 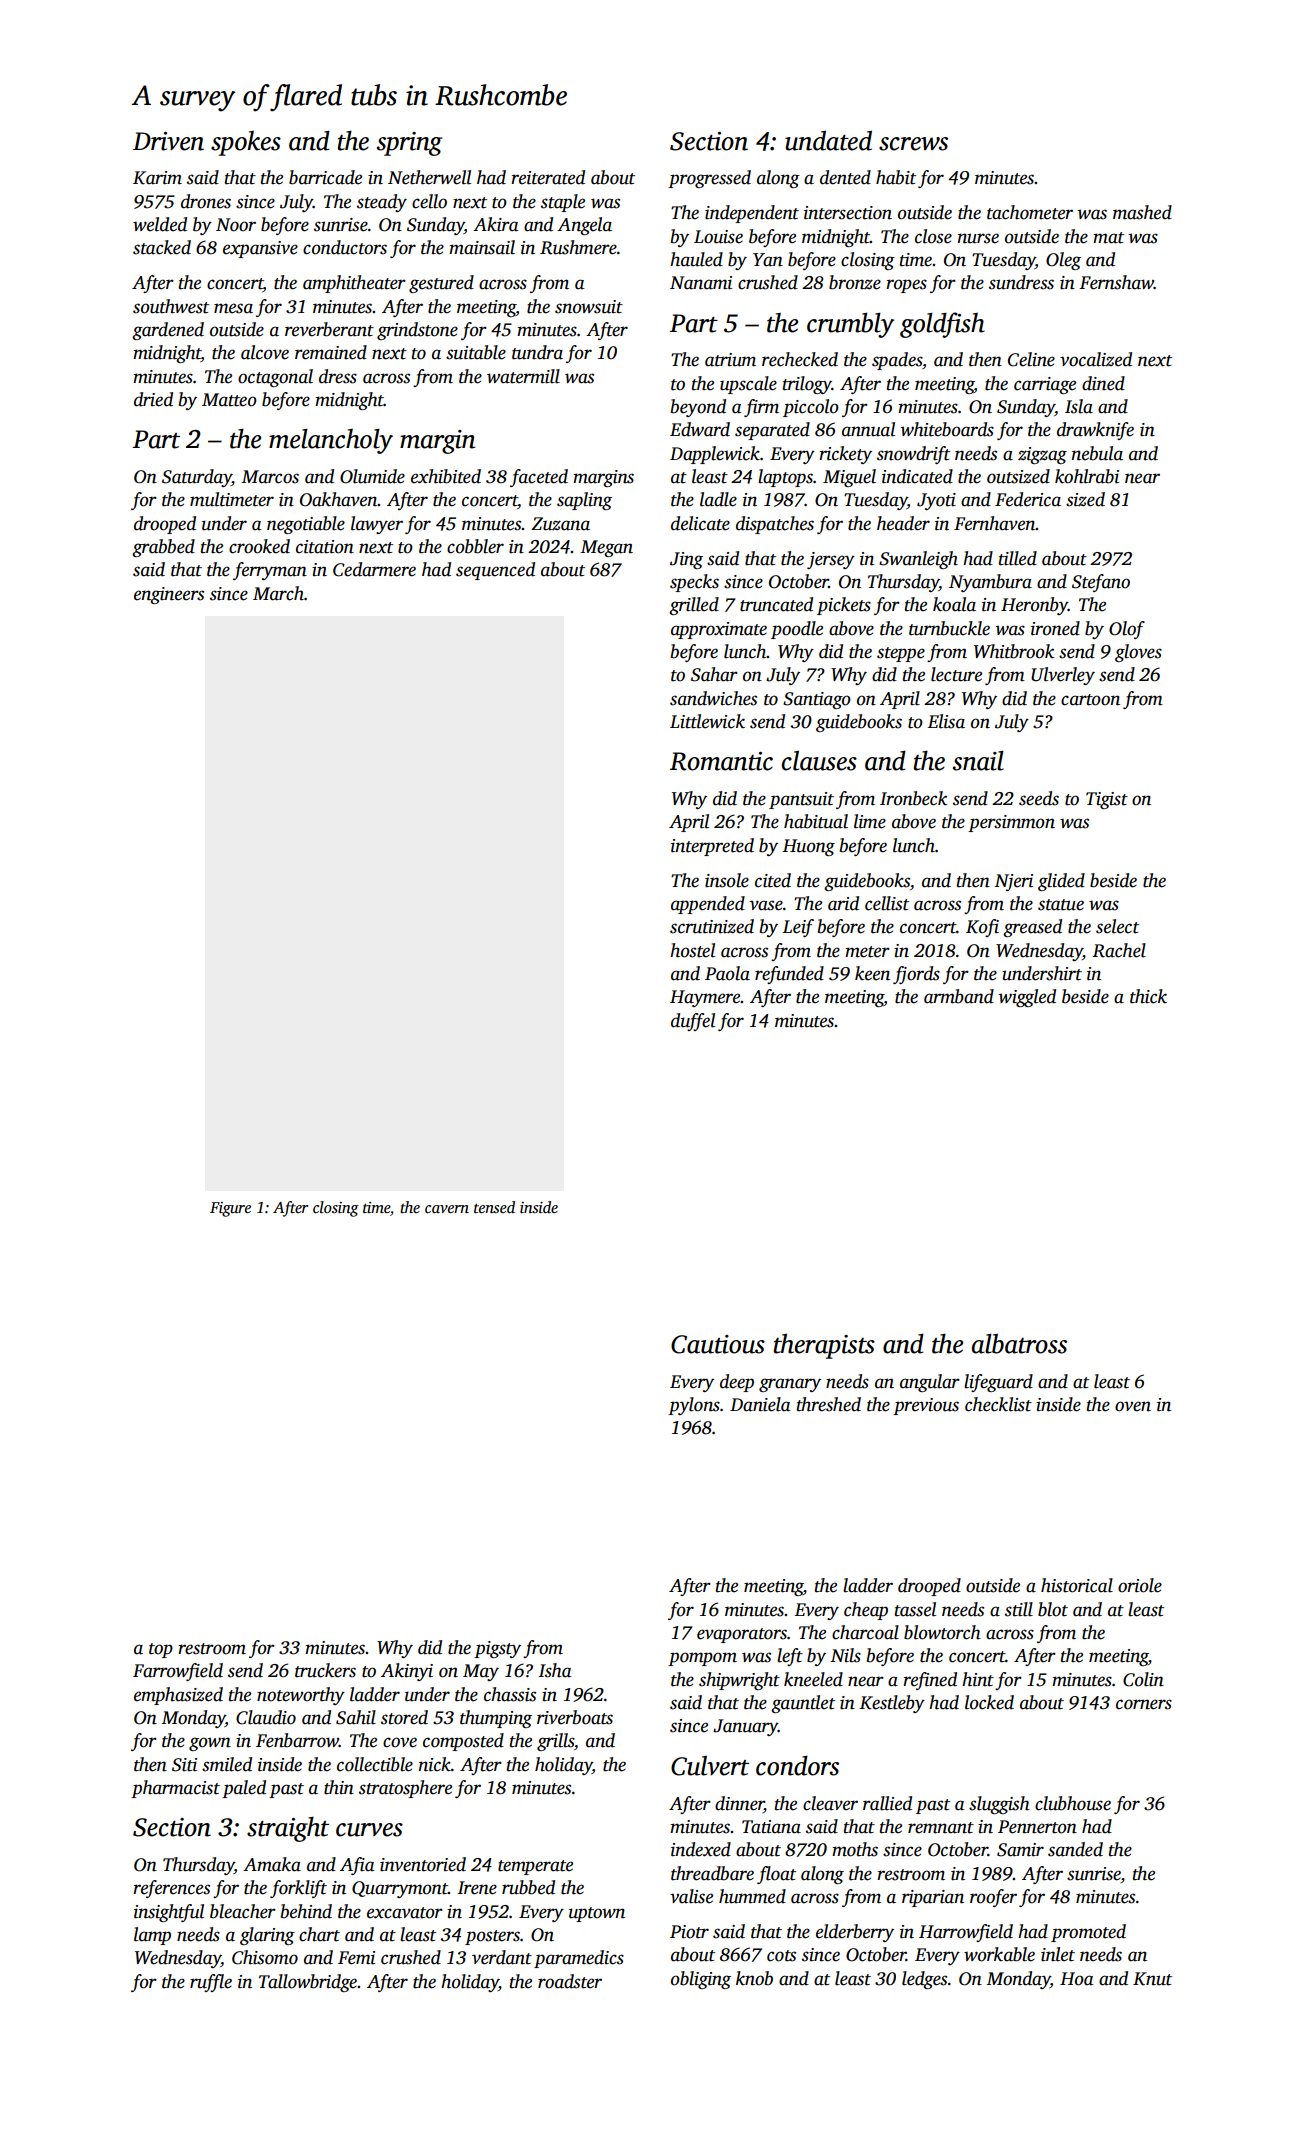 I want to click on cartoon, so click(x=1090, y=700).
